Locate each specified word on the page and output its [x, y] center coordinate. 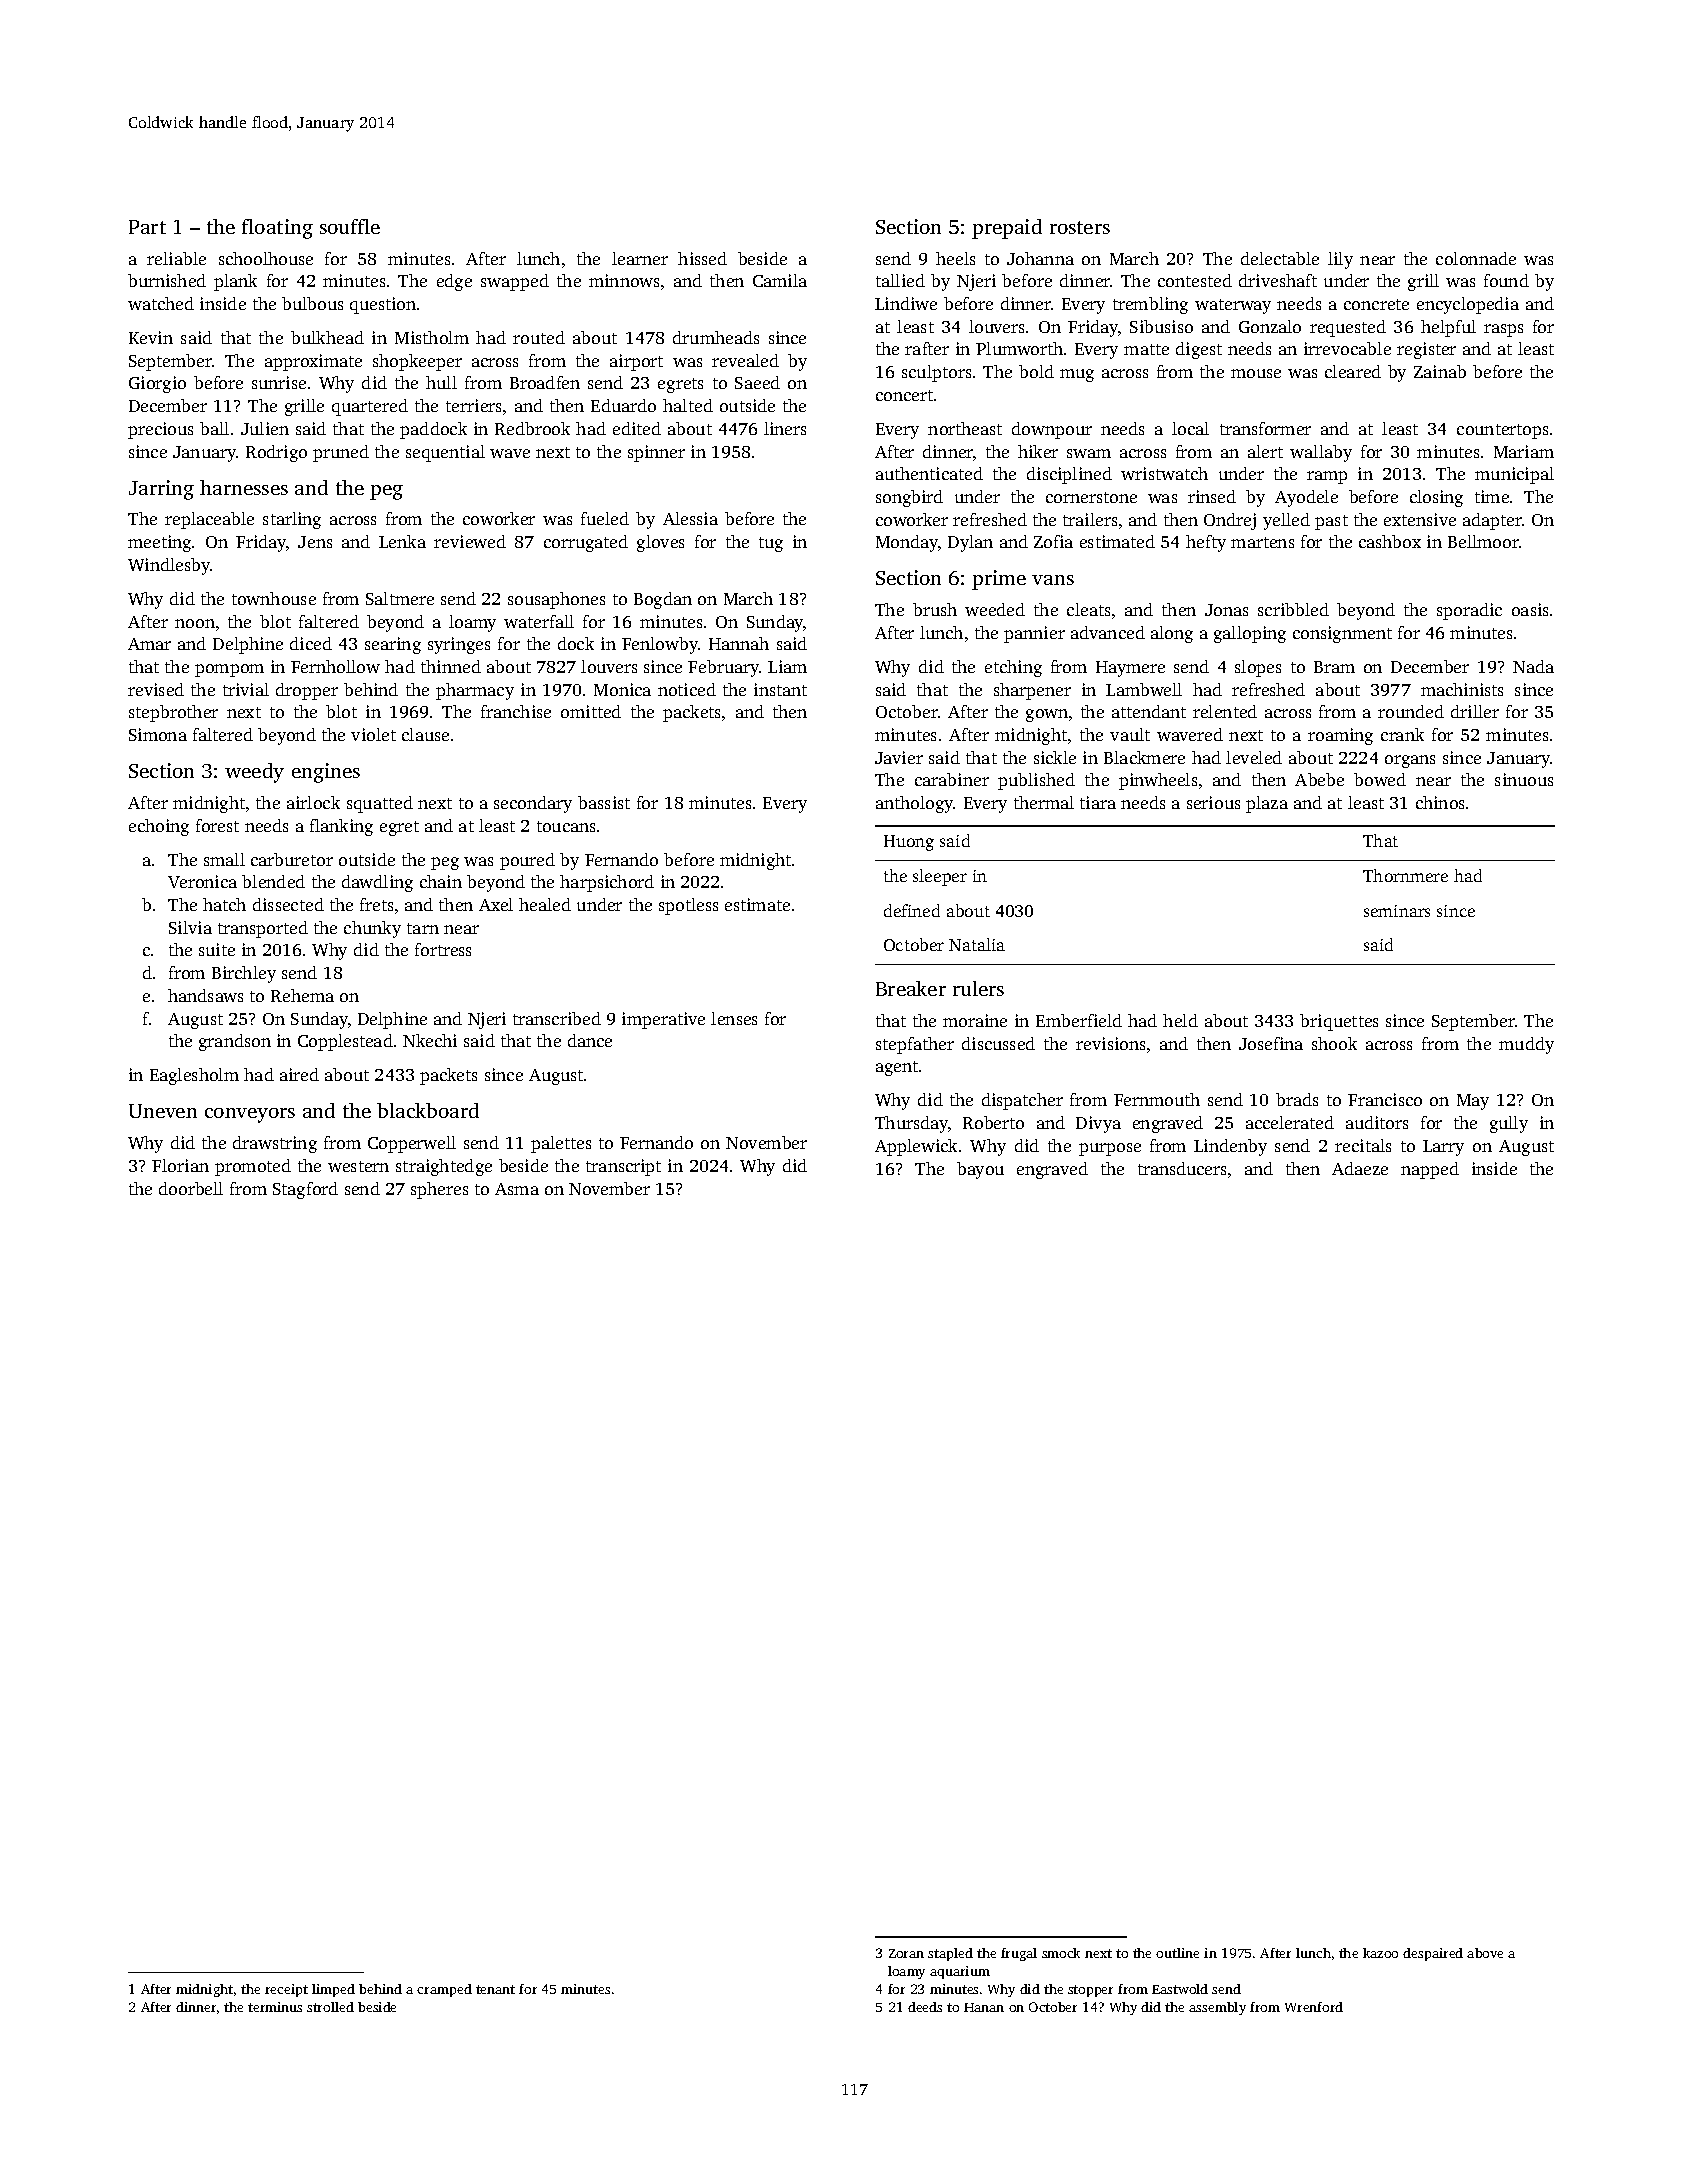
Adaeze [1360, 1168]
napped [1430, 1170]
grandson [235, 1042]
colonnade [1476, 258]
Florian [180, 1165]
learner [640, 258]
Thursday [911, 1124]
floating [277, 229]
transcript [623, 1167]
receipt [286, 1990]
